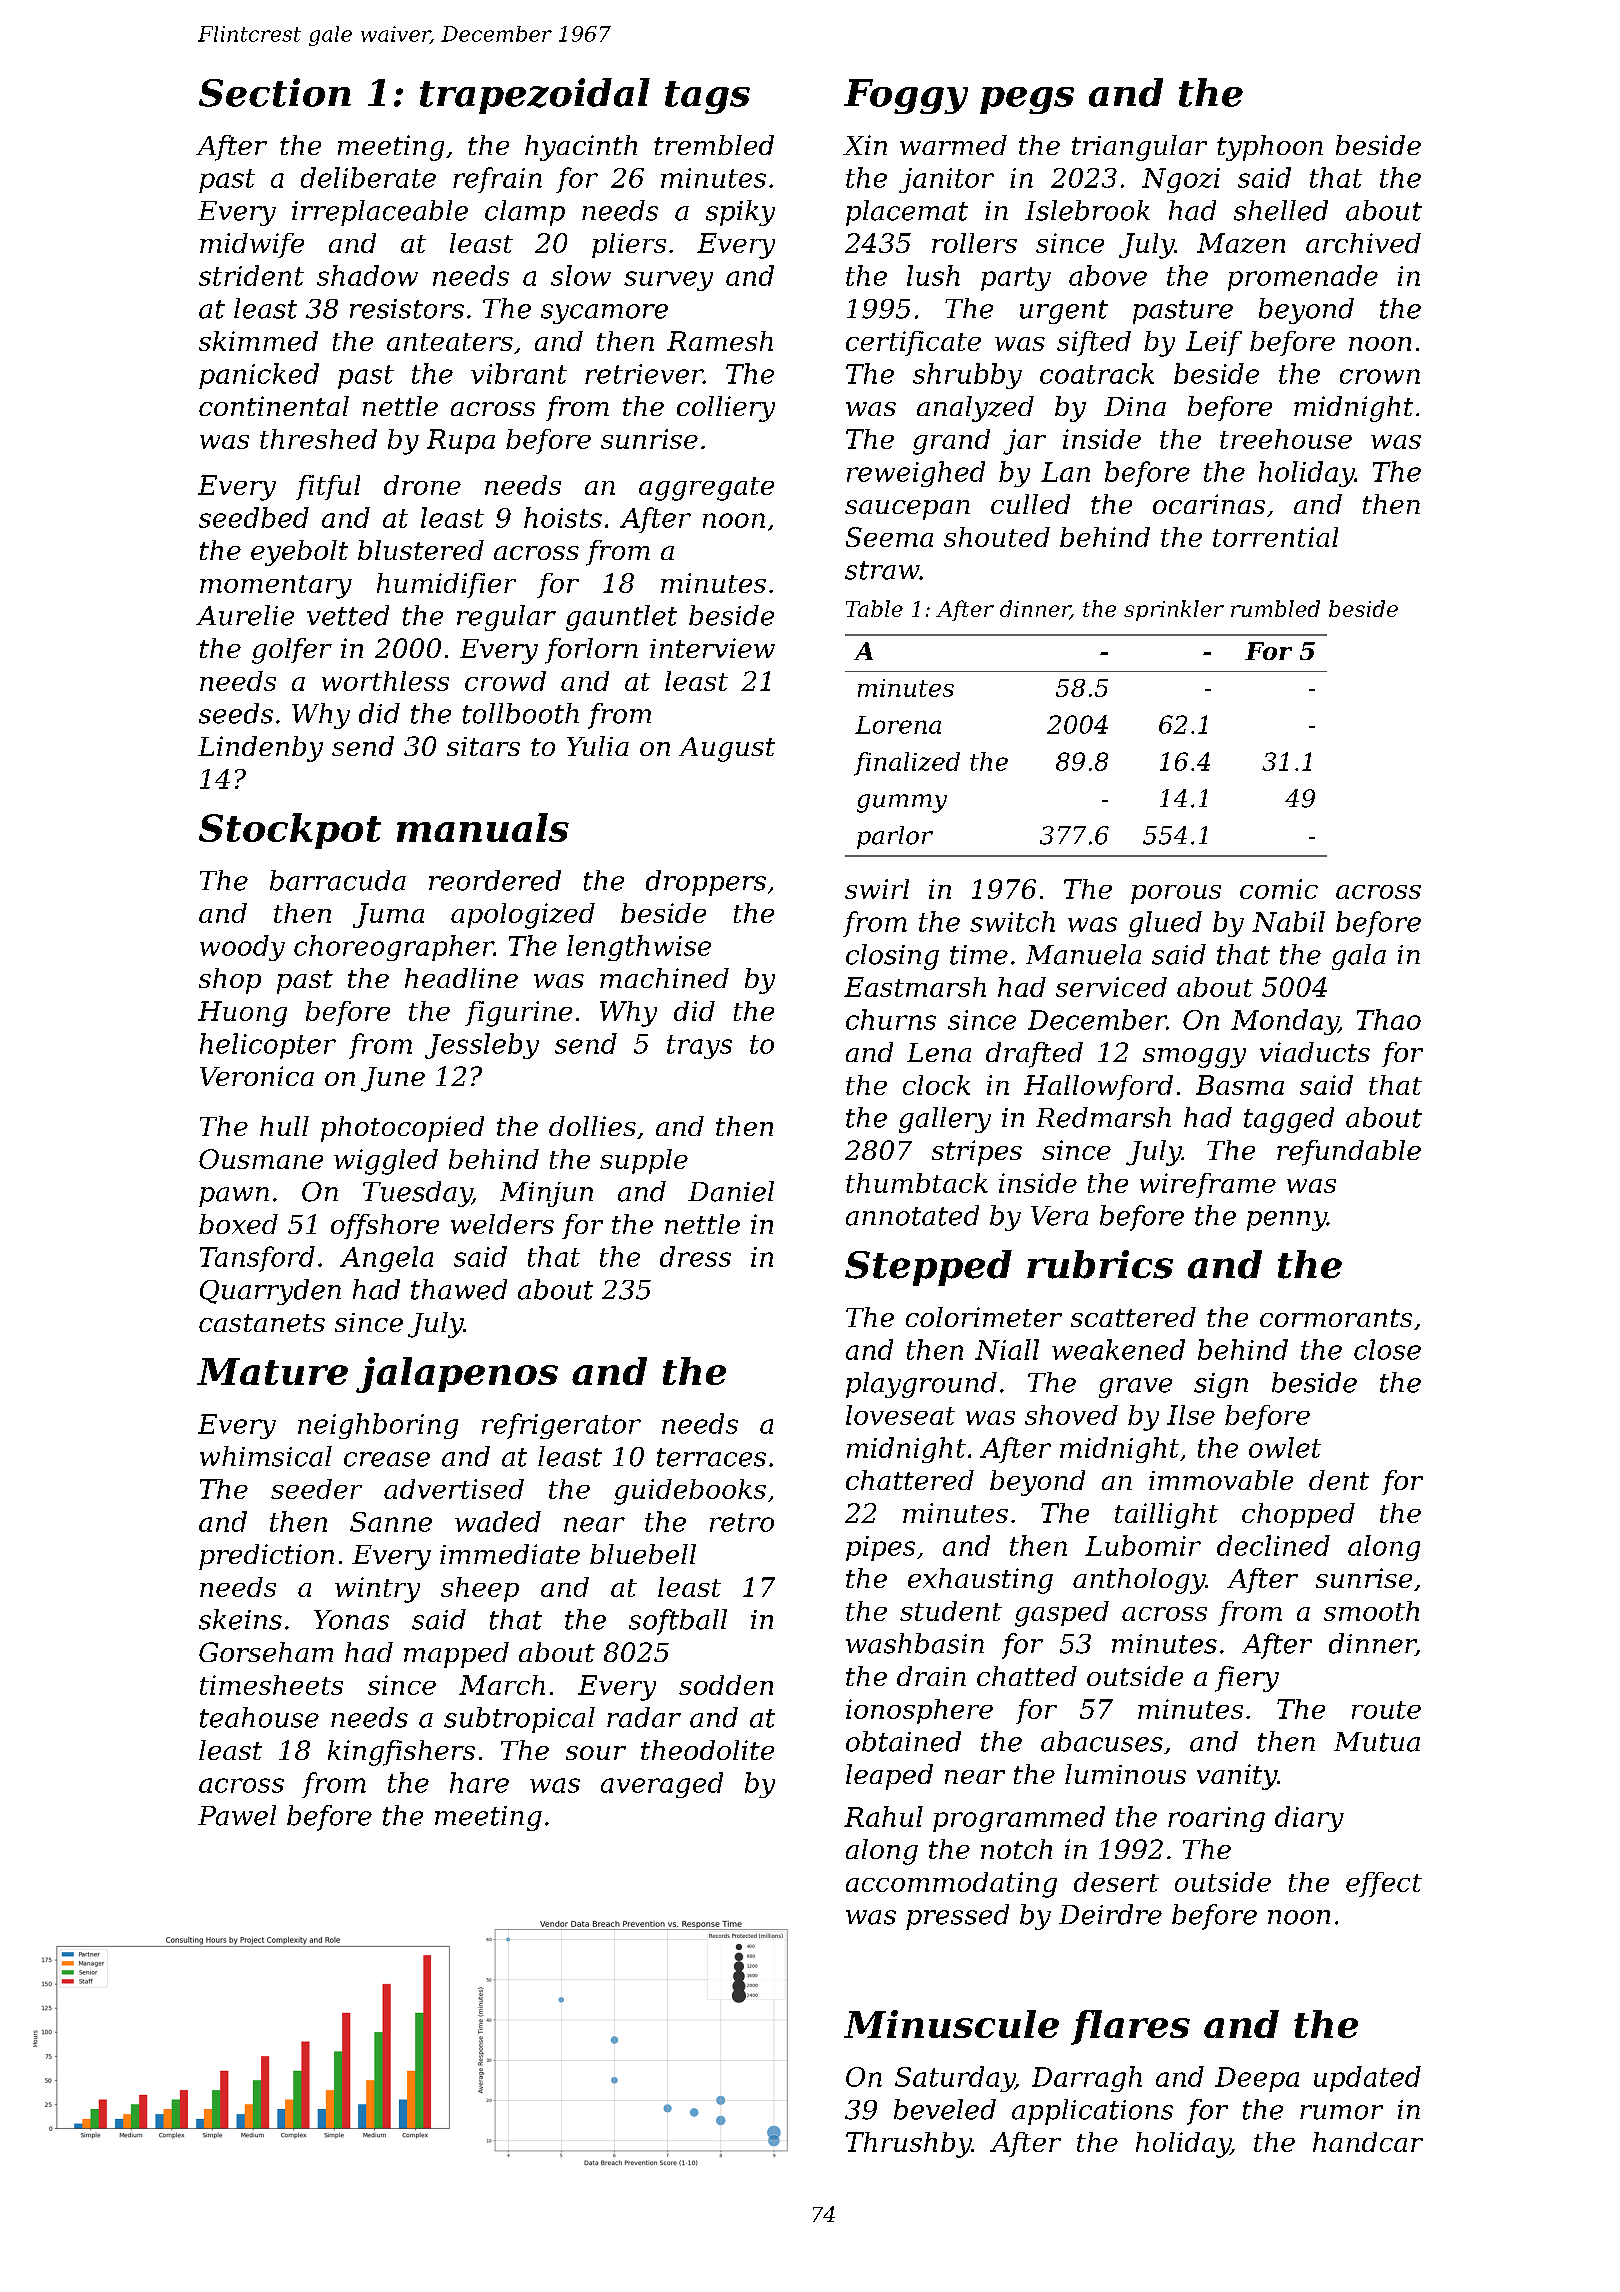 The image size is (1620, 2292). What do you see at coordinates (290, 831) in the screenshot?
I see `Stockpot` at bounding box center [290, 831].
